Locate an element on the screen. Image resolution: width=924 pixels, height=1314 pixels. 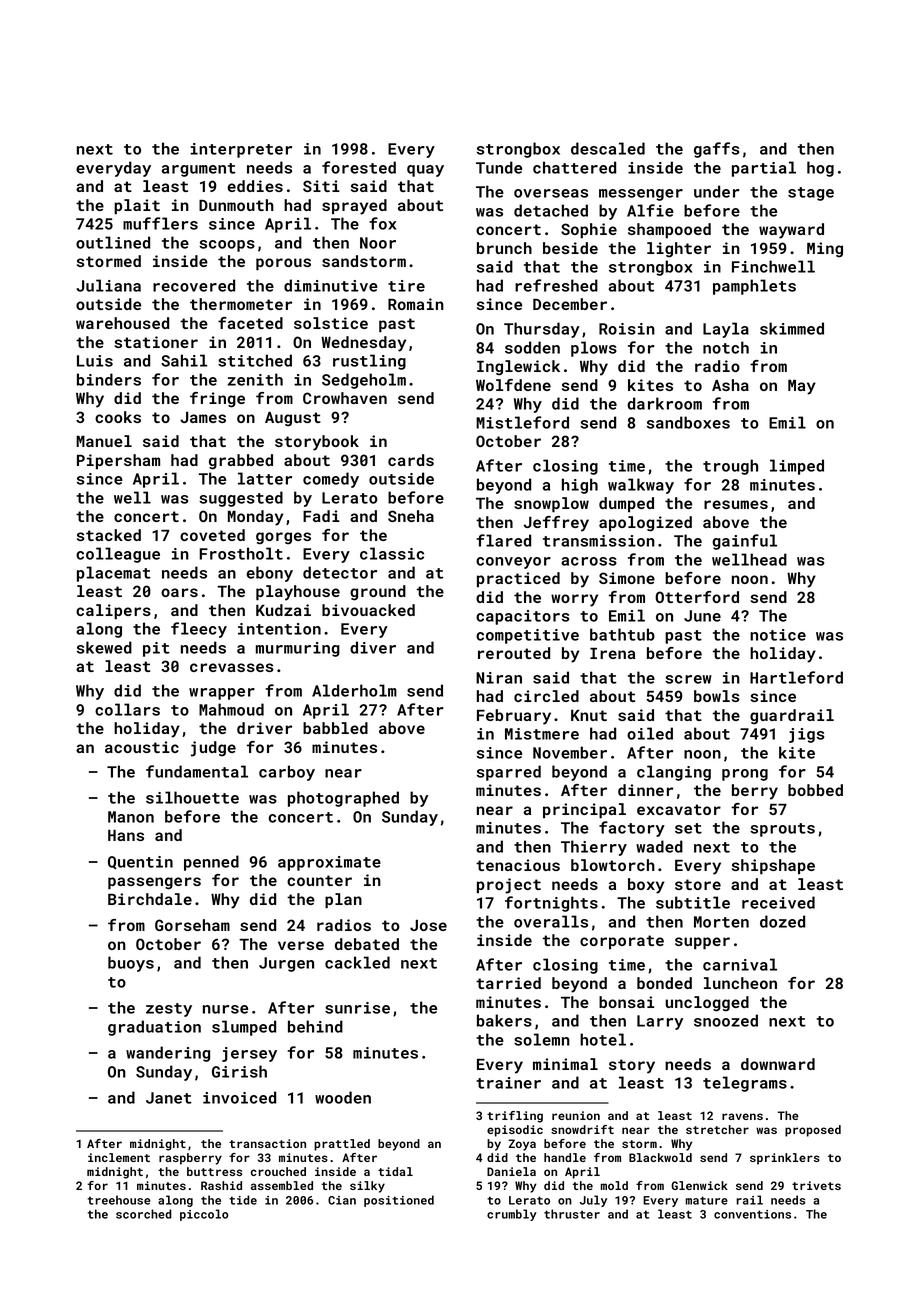
sandboxes is located at coordinates (688, 422).
